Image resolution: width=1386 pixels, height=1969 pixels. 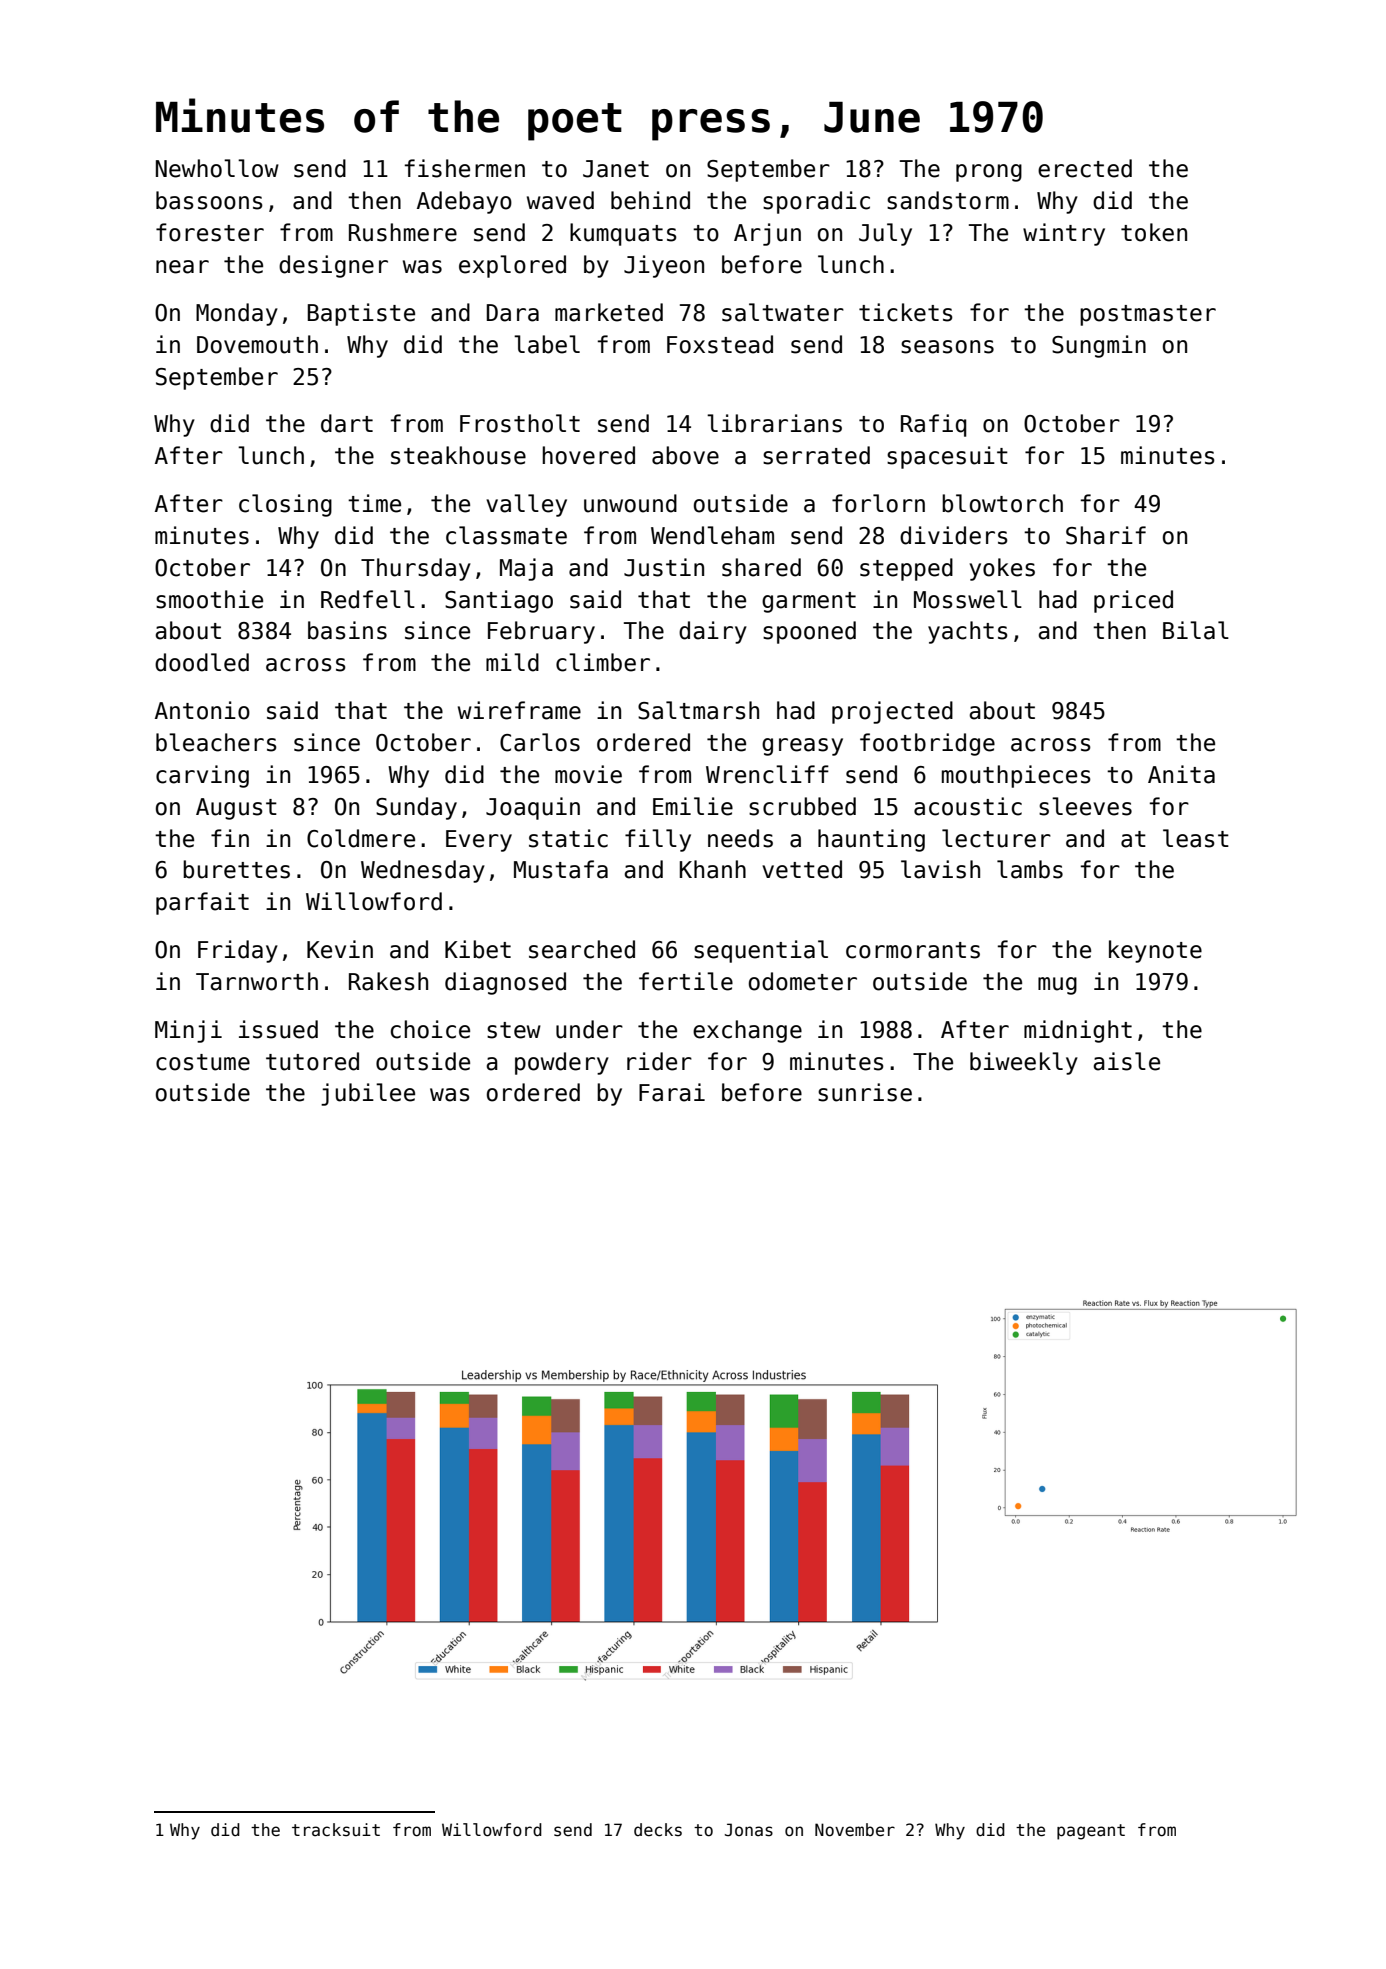 I want to click on near, so click(x=182, y=267).
